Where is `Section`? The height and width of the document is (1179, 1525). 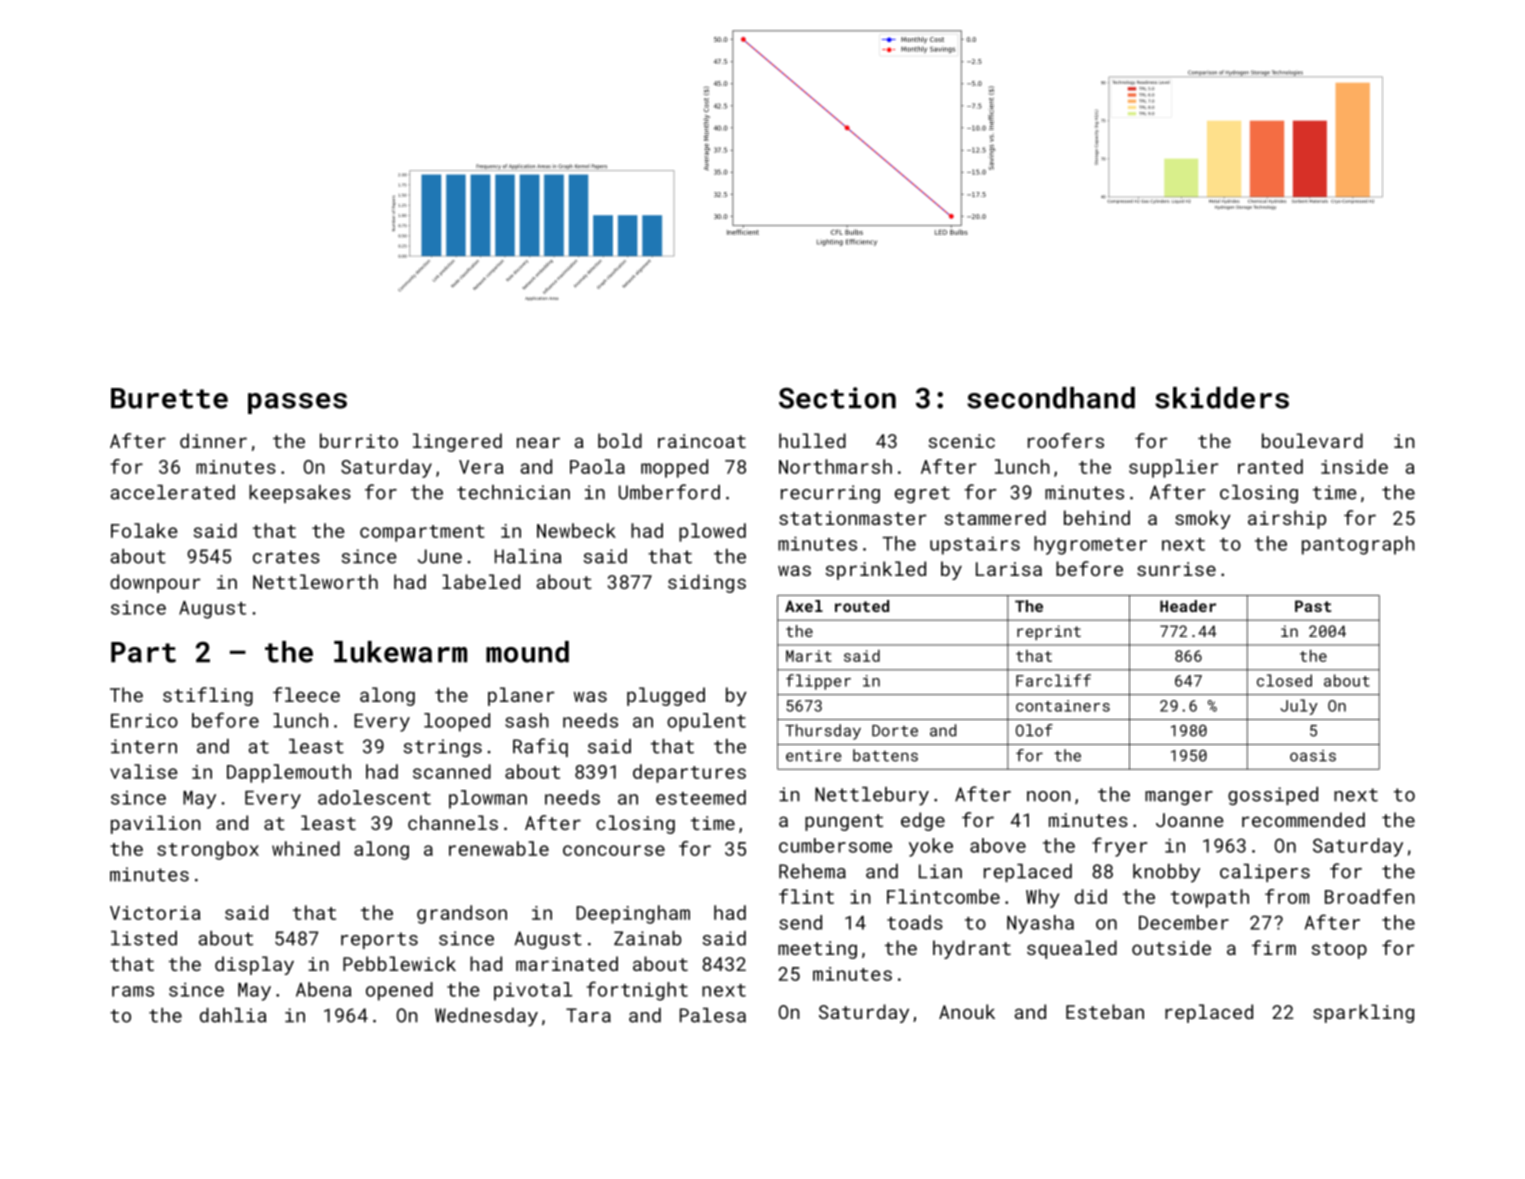 Section is located at coordinates (837, 398).
